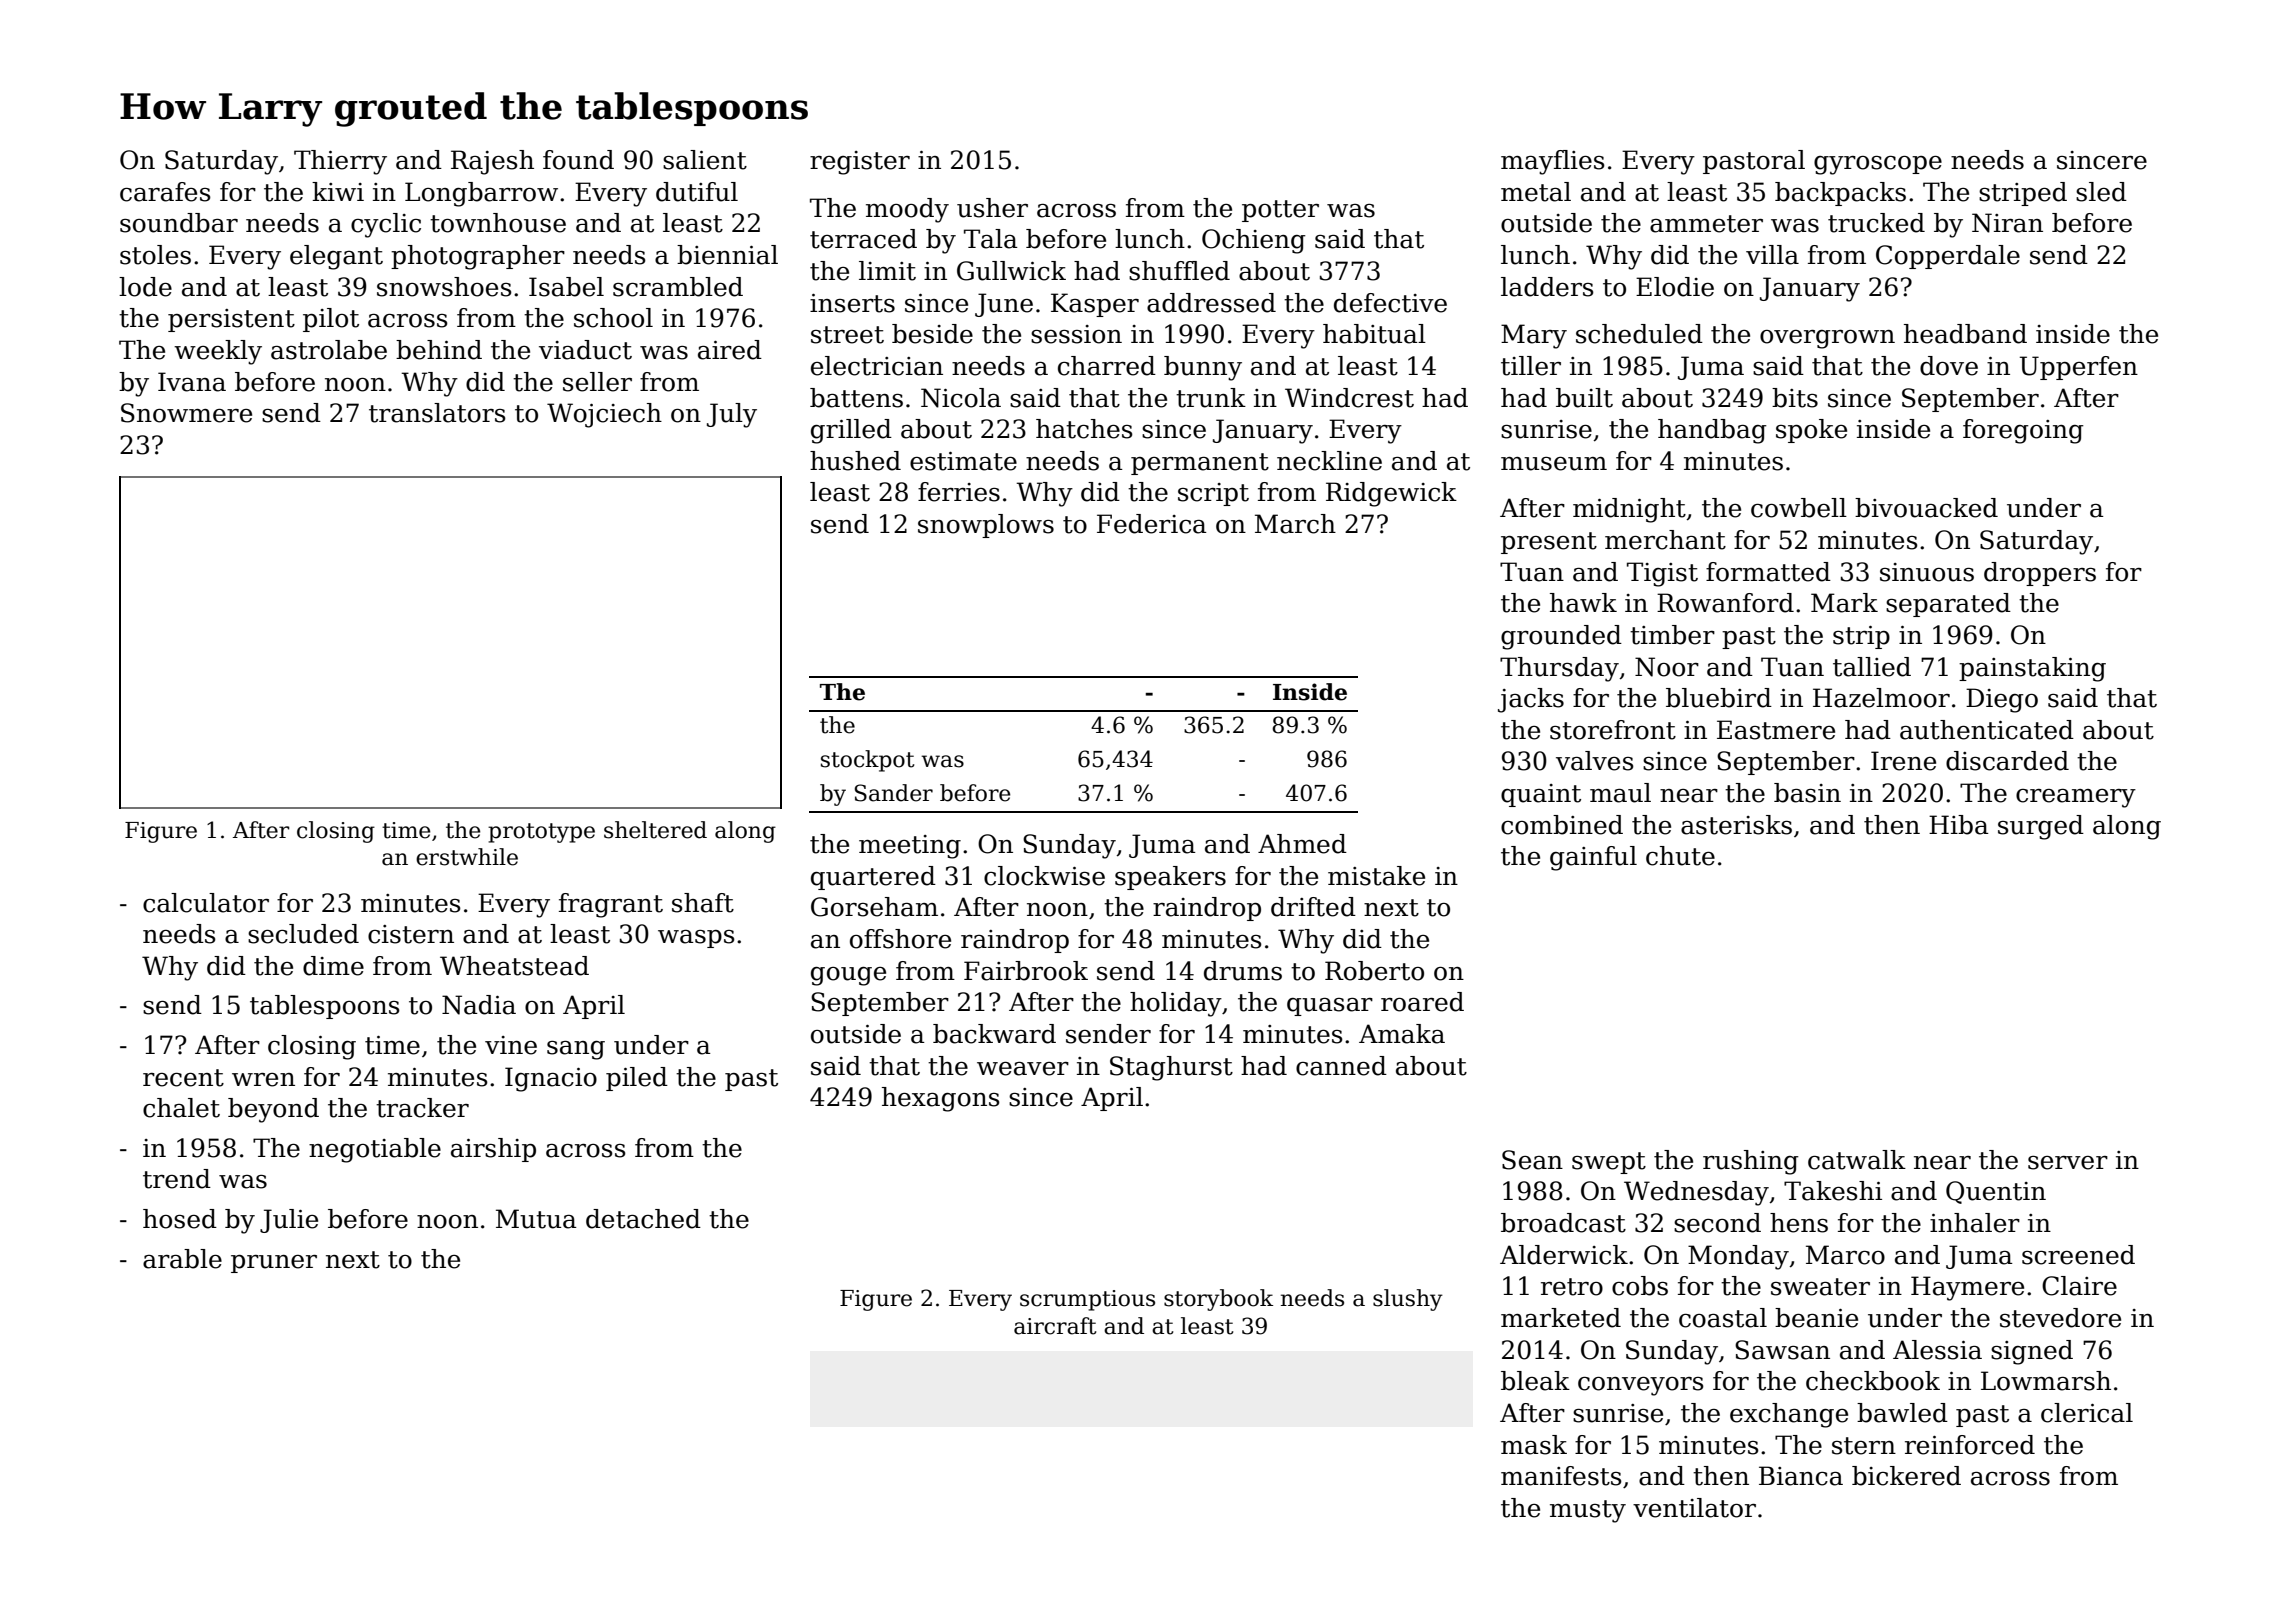  What do you see at coordinates (1302, 844) in the image?
I see `Ahmed` at bounding box center [1302, 844].
